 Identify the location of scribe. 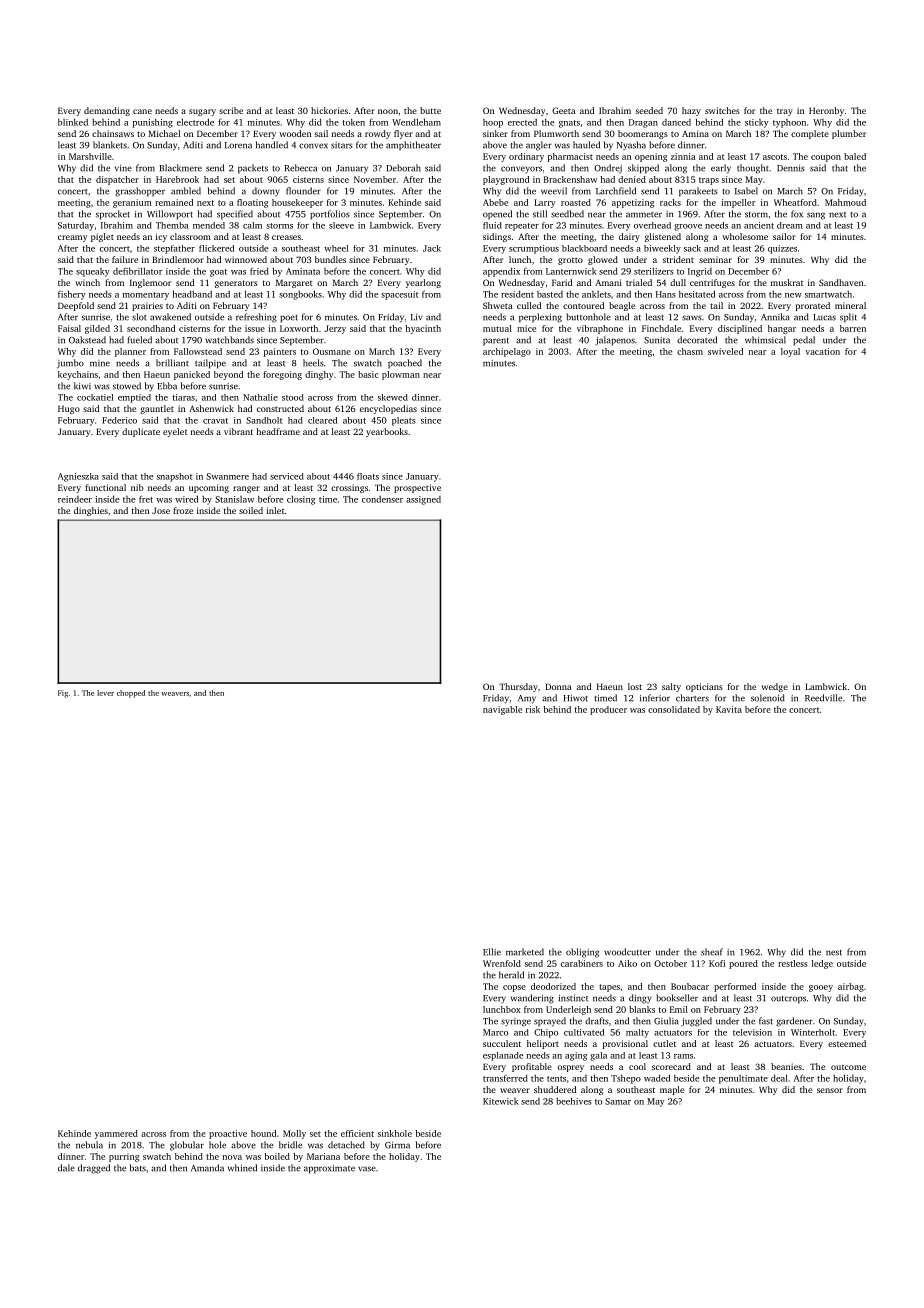
(231, 110).
